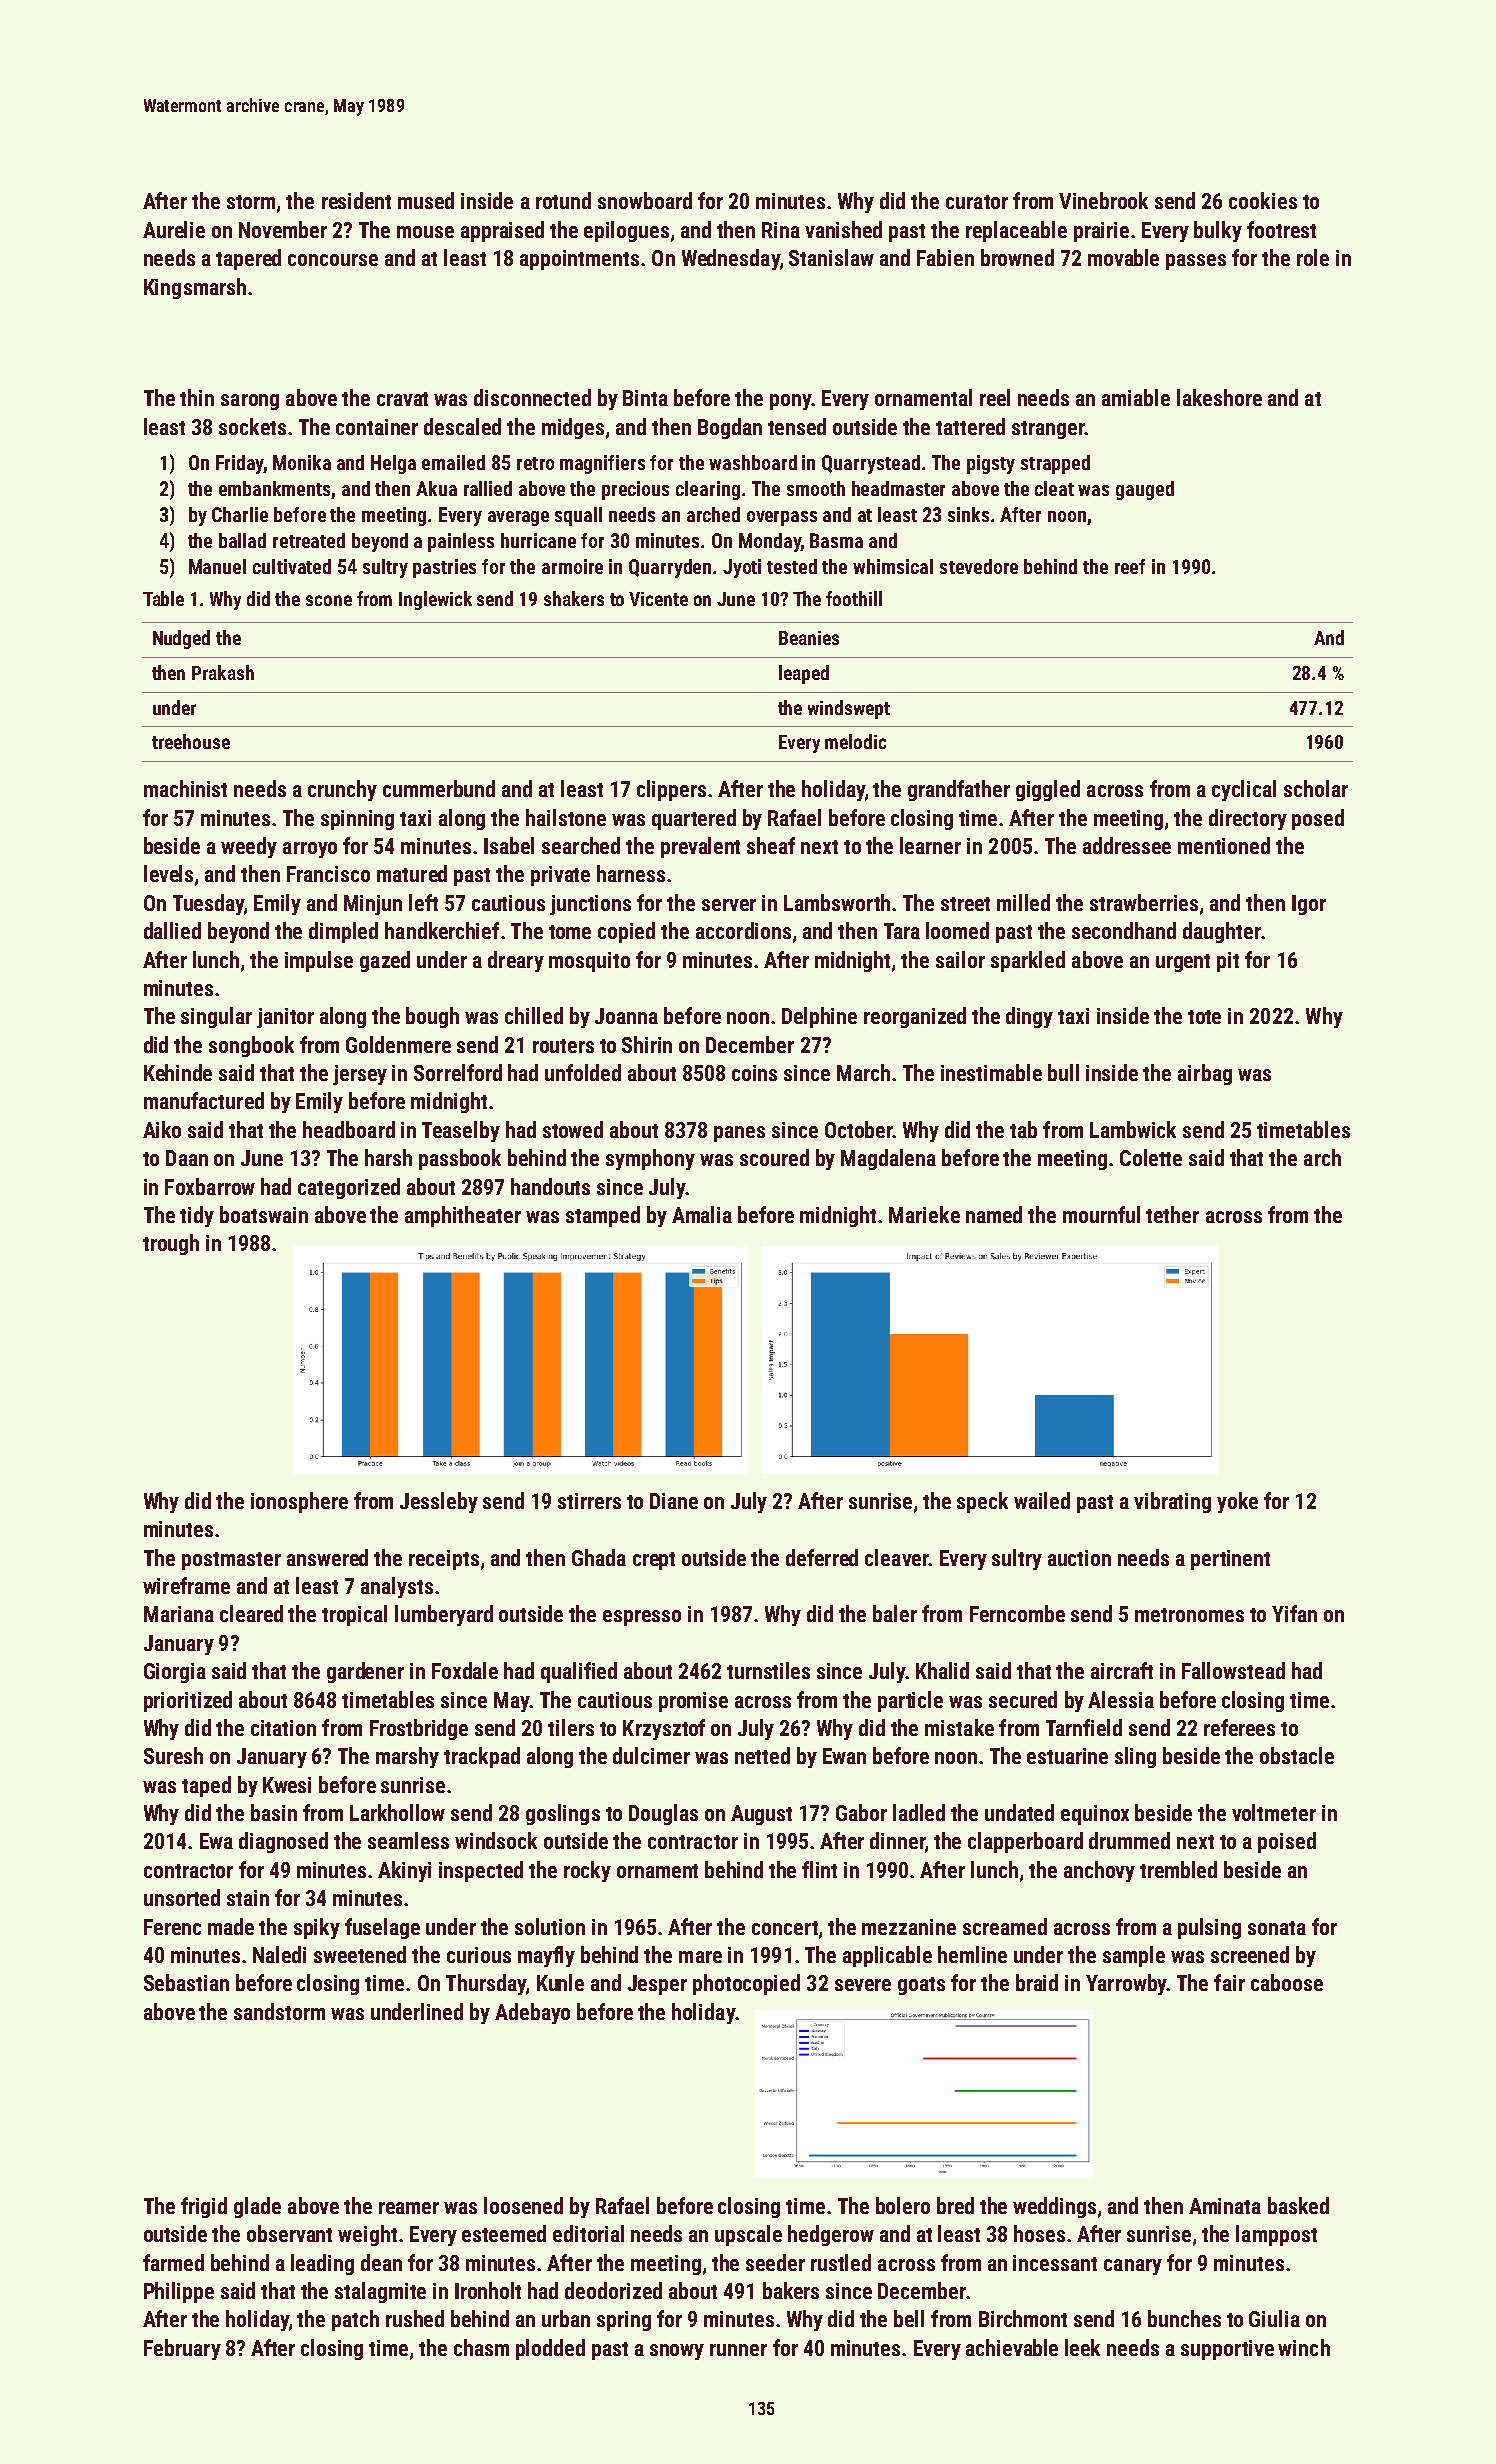 The height and width of the screenshot is (2464, 1496). Describe the element at coordinates (895, 1613) in the screenshot. I see `baler` at that location.
